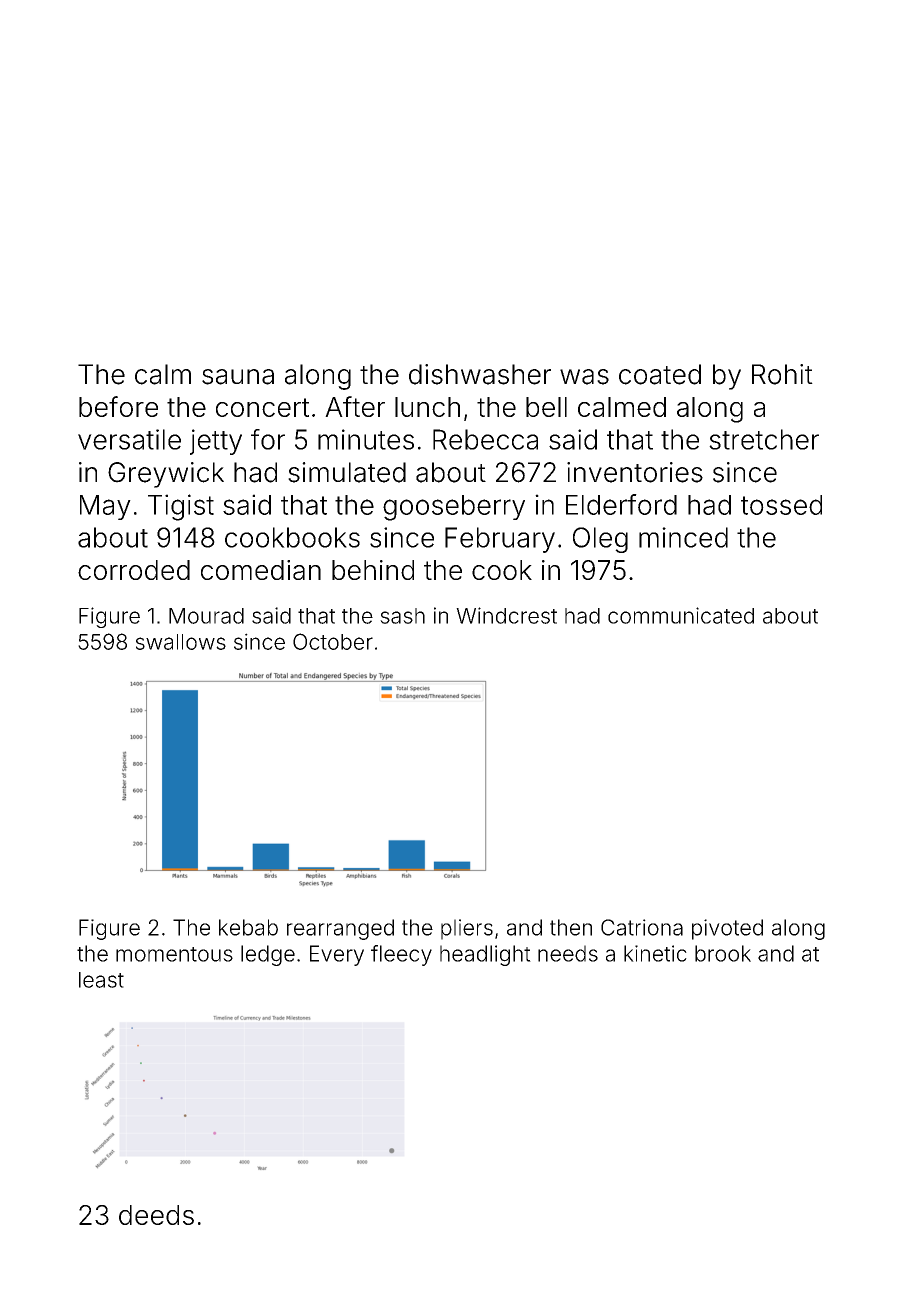 This screenshot has width=924, height=1311. Describe the element at coordinates (337, 955) in the screenshot. I see `Every` at that location.
